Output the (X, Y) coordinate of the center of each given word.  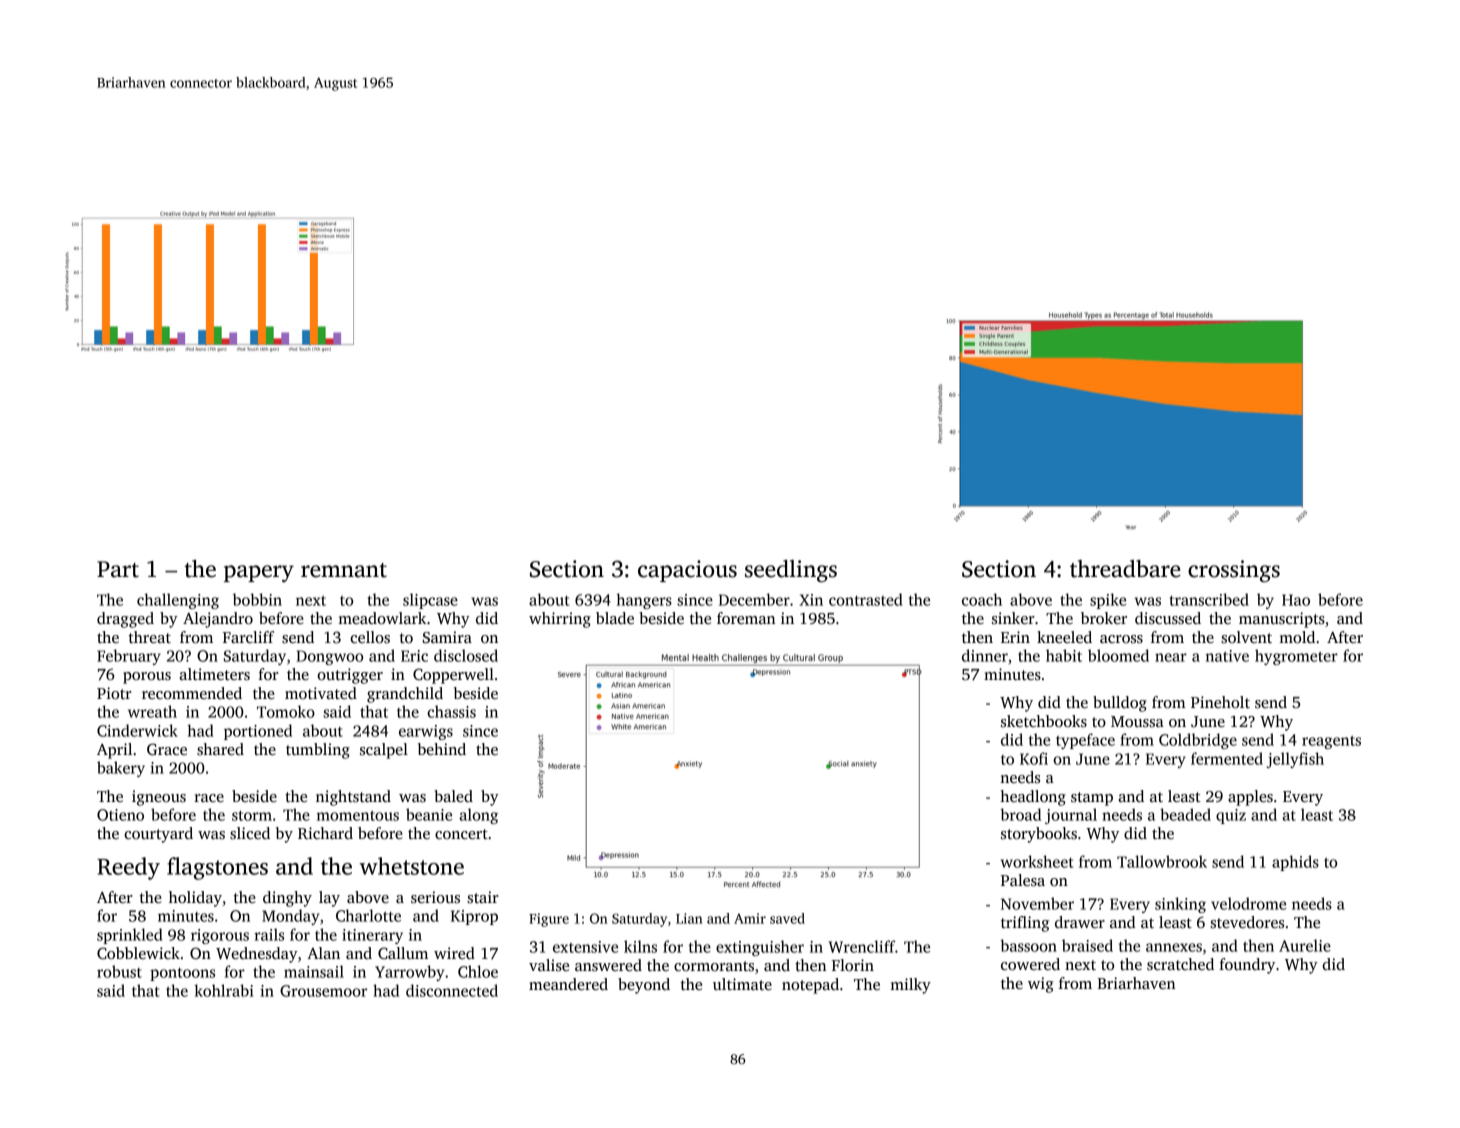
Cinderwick (137, 730)
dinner (985, 655)
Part (118, 569)
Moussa (1137, 722)
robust (119, 971)
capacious (687, 571)
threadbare (1125, 569)
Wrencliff (862, 946)
